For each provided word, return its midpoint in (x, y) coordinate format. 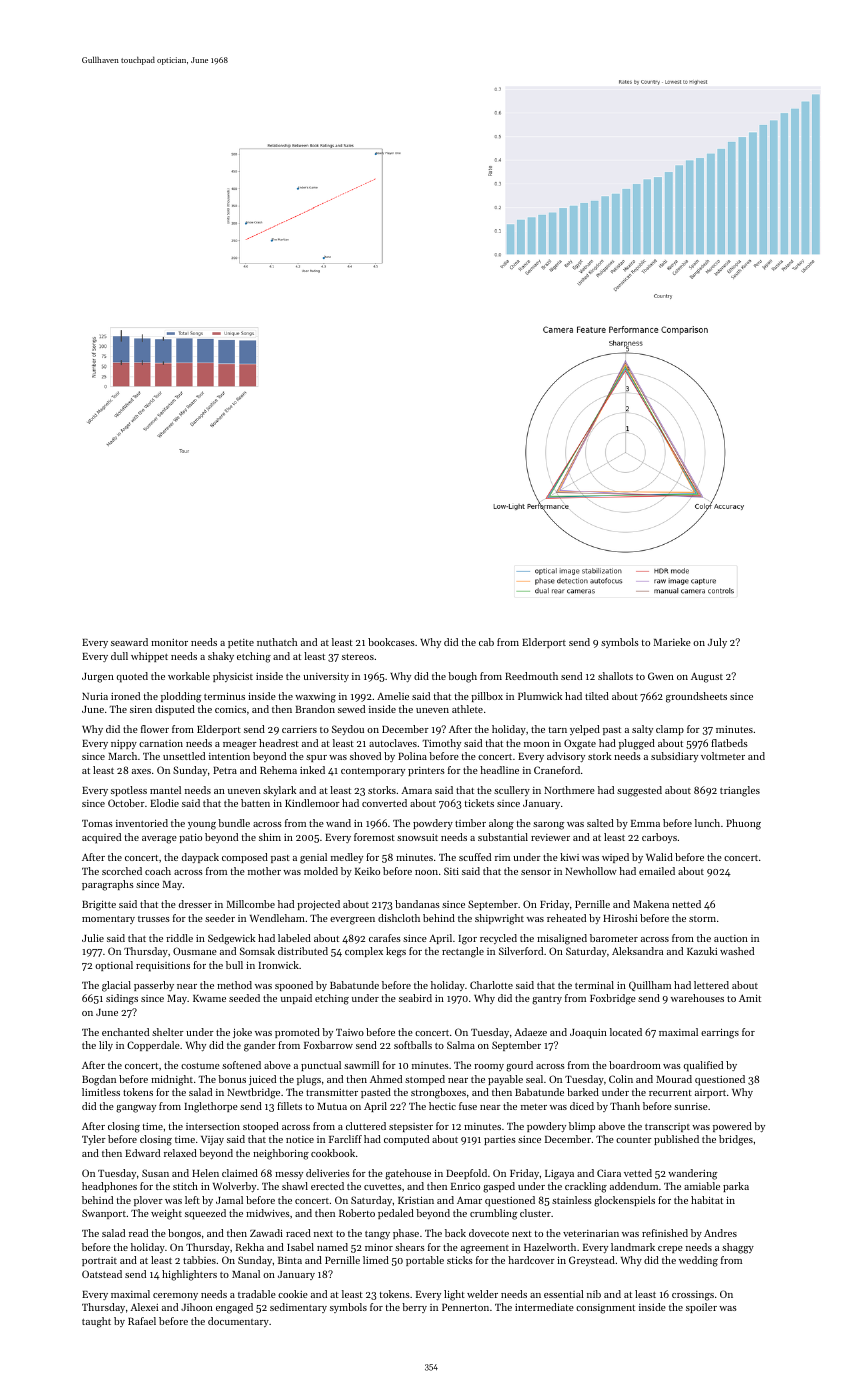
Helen (205, 1173)
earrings (720, 1034)
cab (486, 642)
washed (737, 951)
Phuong (743, 824)
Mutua (332, 1106)
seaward (129, 642)
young (202, 826)
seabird (415, 998)
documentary (238, 1322)
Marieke (672, 642)
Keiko (367, 871)
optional (114, 966)
